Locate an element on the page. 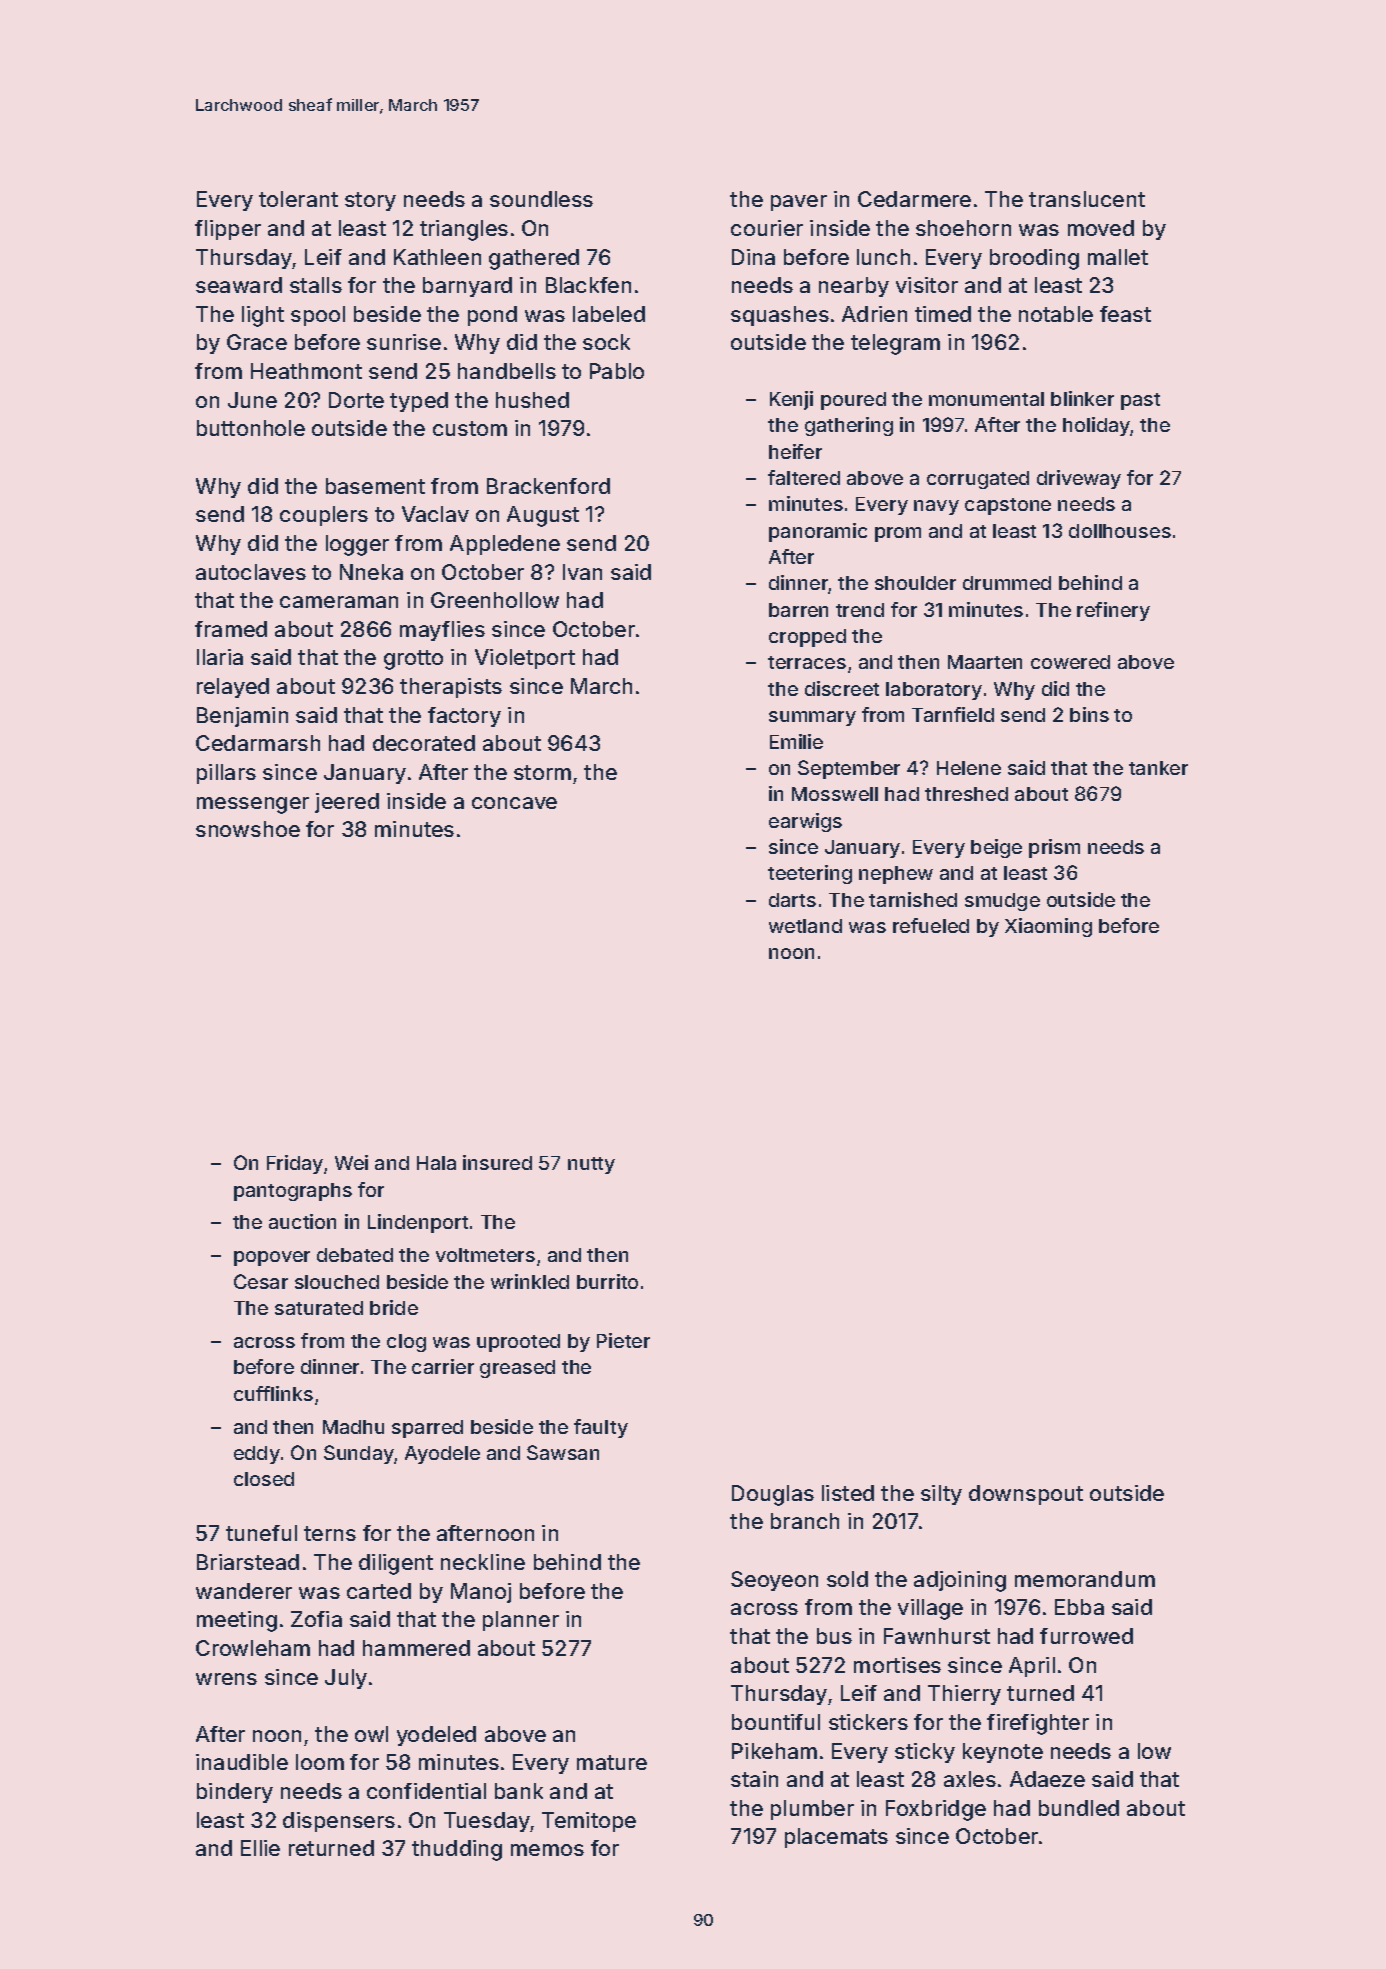 Image resolution: width=1386 pixels, height=1969 pixels. Sawsan is located at coordinates (563, 1452).
